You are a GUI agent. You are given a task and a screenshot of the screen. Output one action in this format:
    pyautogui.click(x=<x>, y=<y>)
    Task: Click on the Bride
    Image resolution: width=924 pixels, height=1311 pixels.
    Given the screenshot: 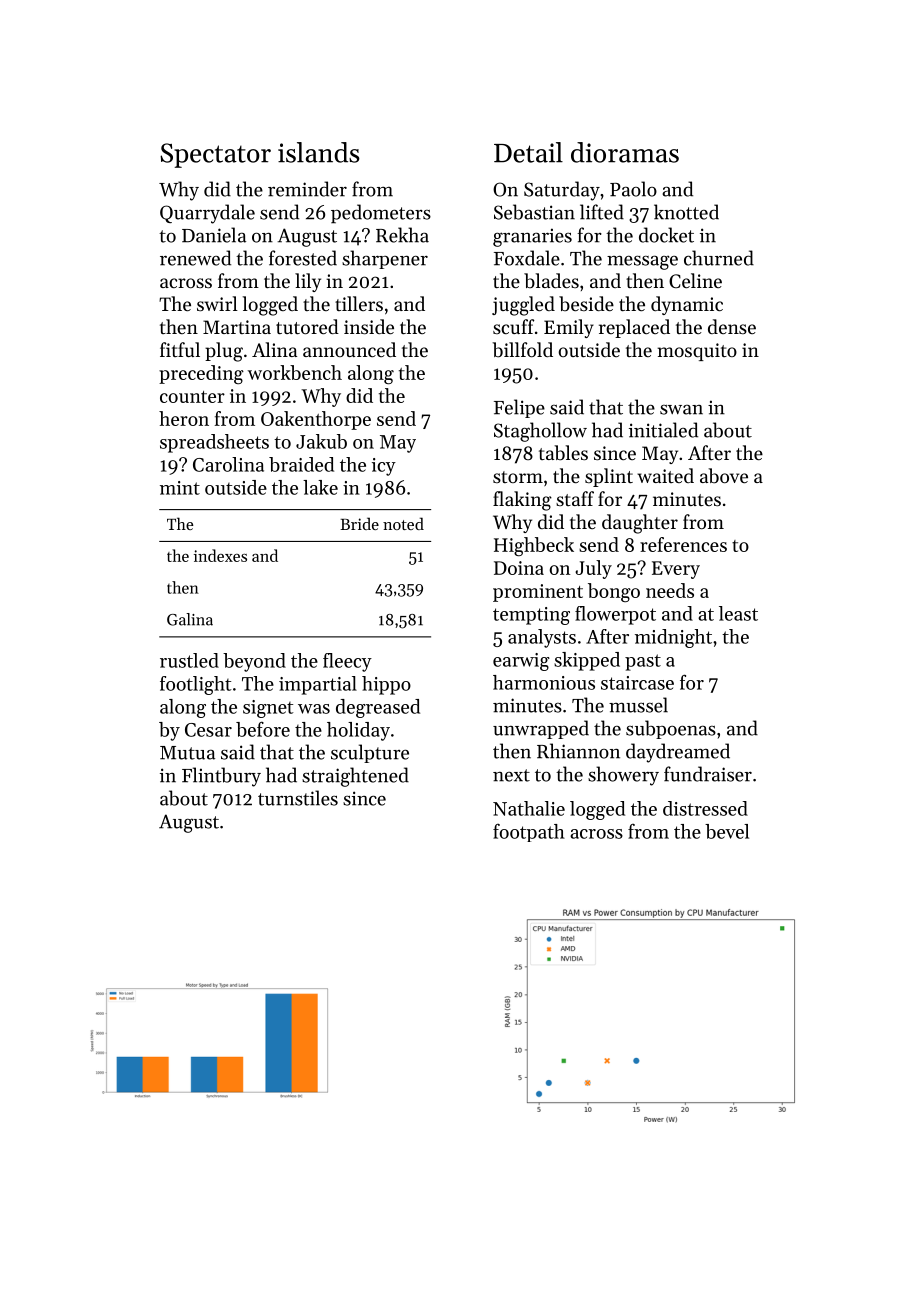 What is the action you would take?
    pyautogui.click(x=359, y=523)
